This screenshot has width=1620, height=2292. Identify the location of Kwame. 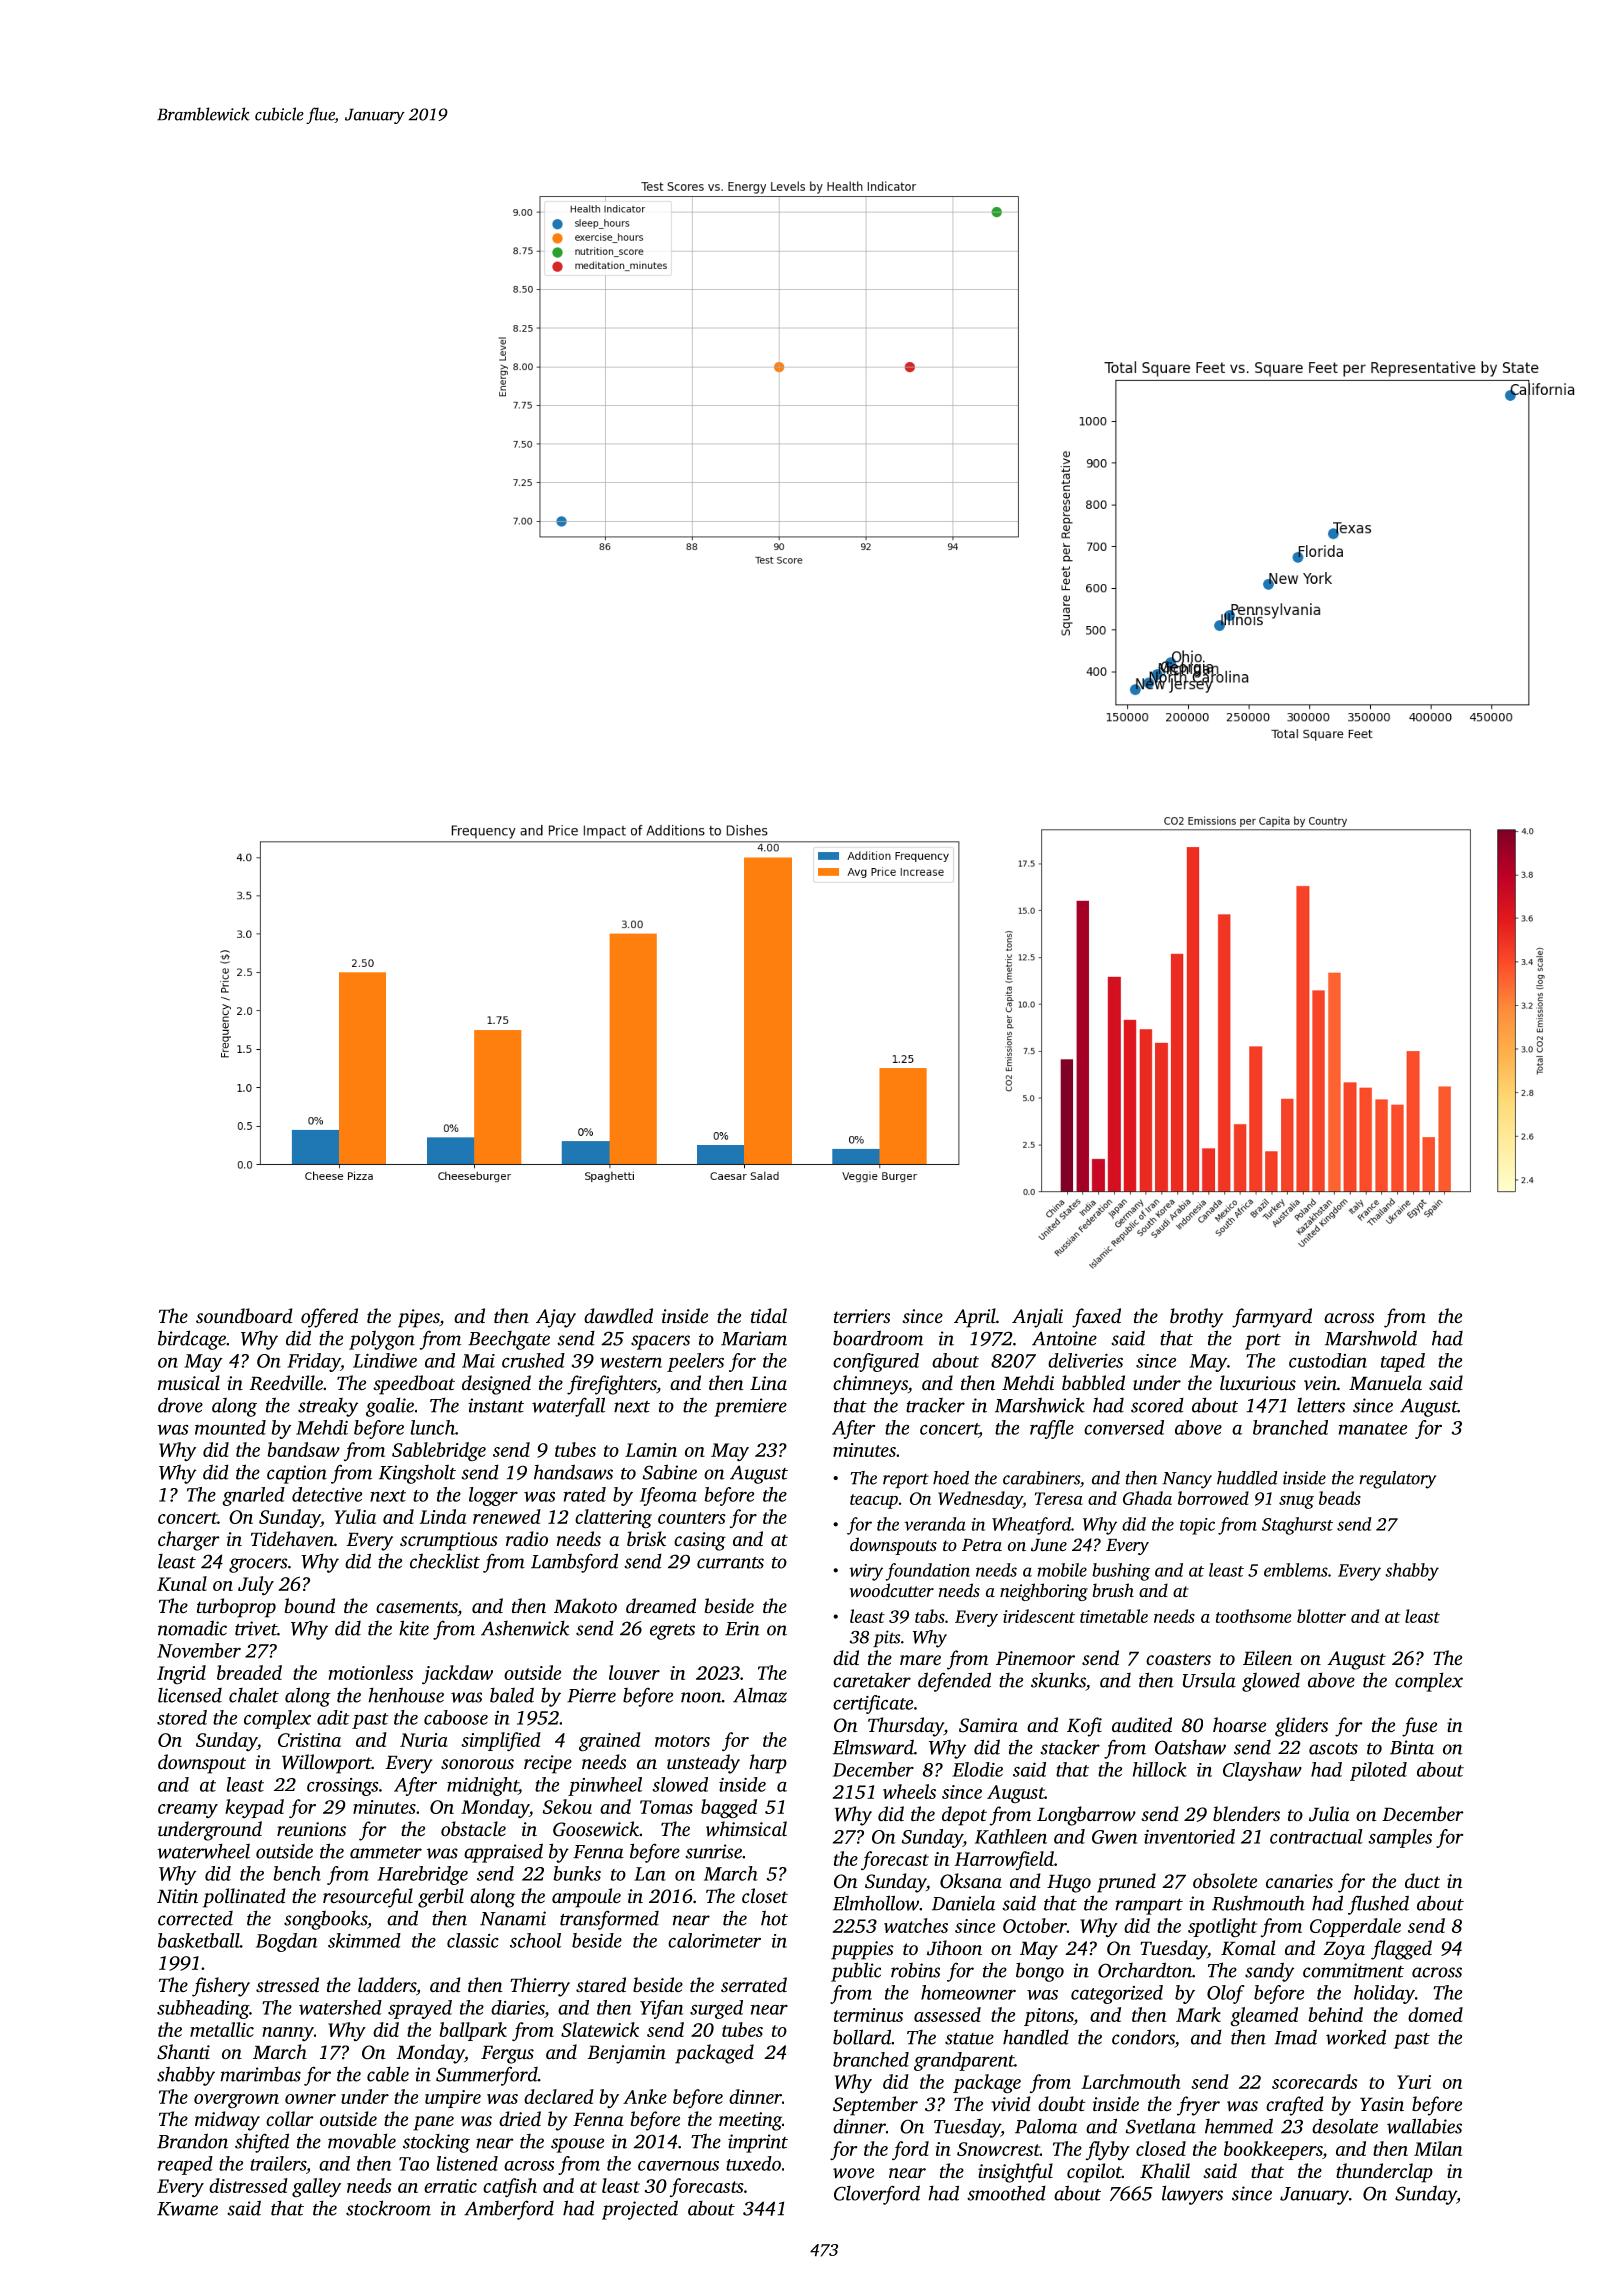
(187, 2209).
